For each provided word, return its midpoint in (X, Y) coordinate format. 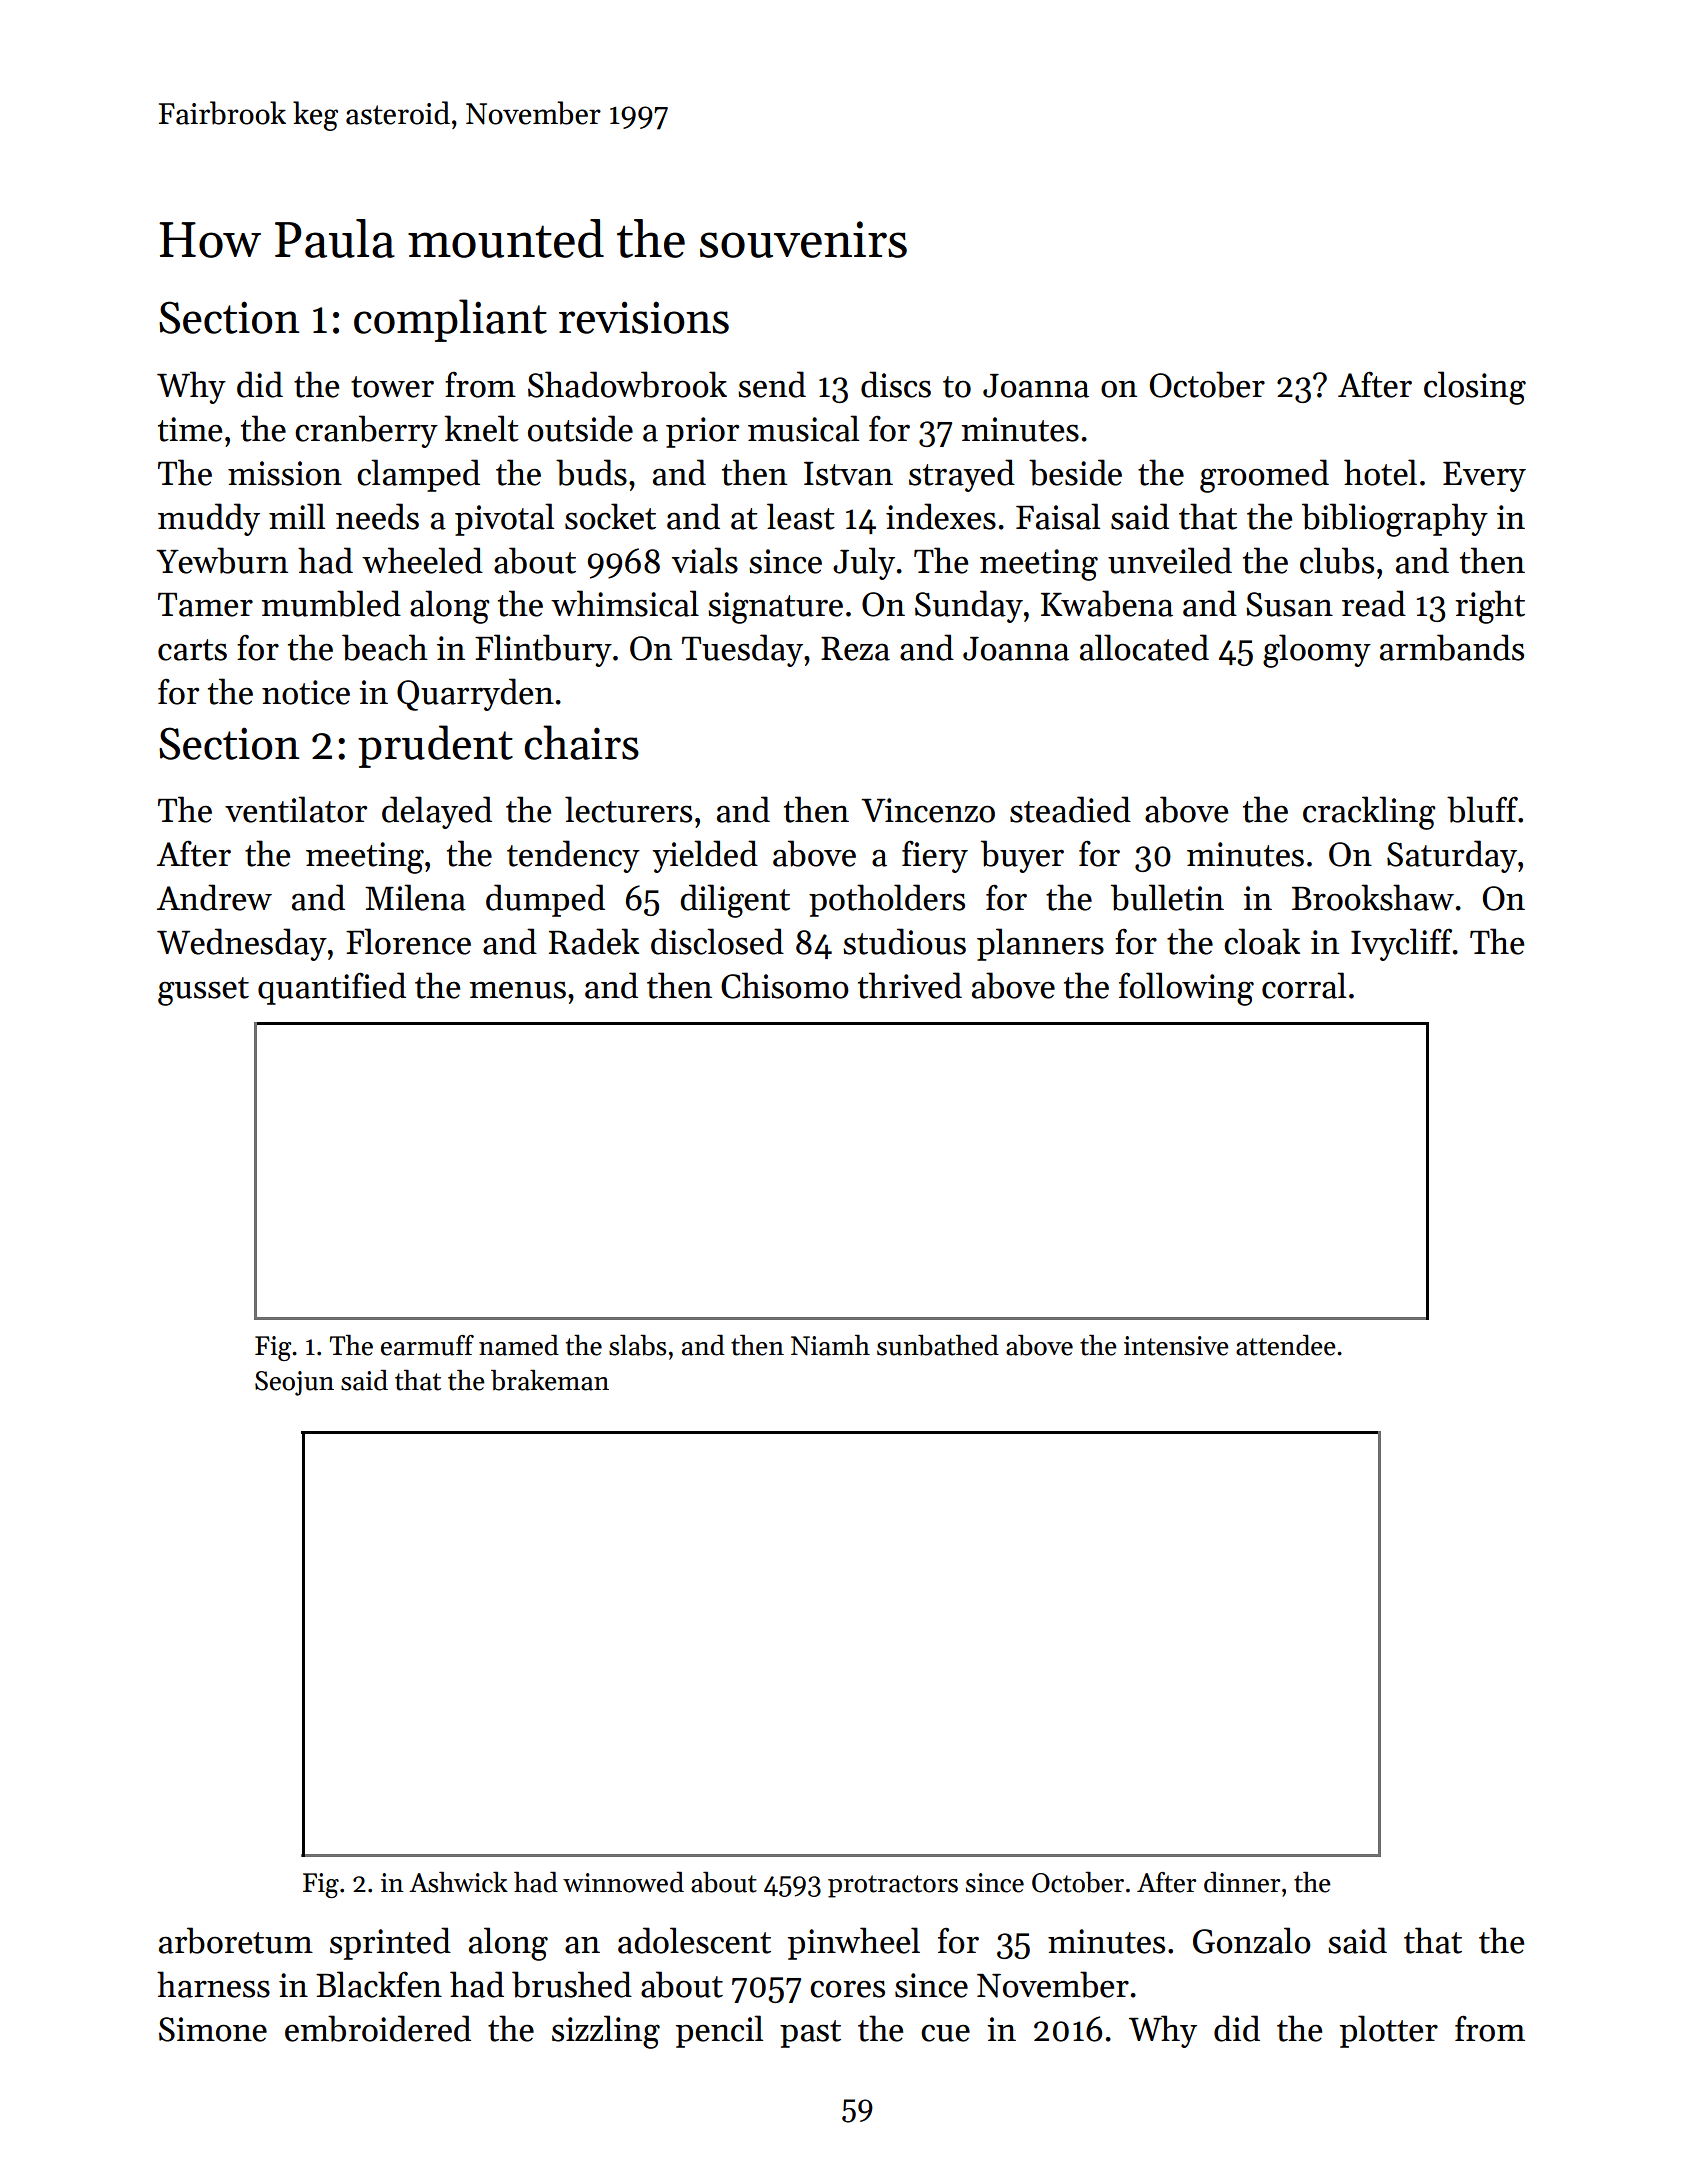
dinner (1242, 1882)
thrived (910, 985)
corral (1304, 985)
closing (1475, 388)
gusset (203, 991)
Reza (855, 649)
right (1490, 607)
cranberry (366, 431)
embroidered (378, 2028)
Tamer (205, 605)
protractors (893, 1886)
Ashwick (458, 1882)
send (772, 384)
